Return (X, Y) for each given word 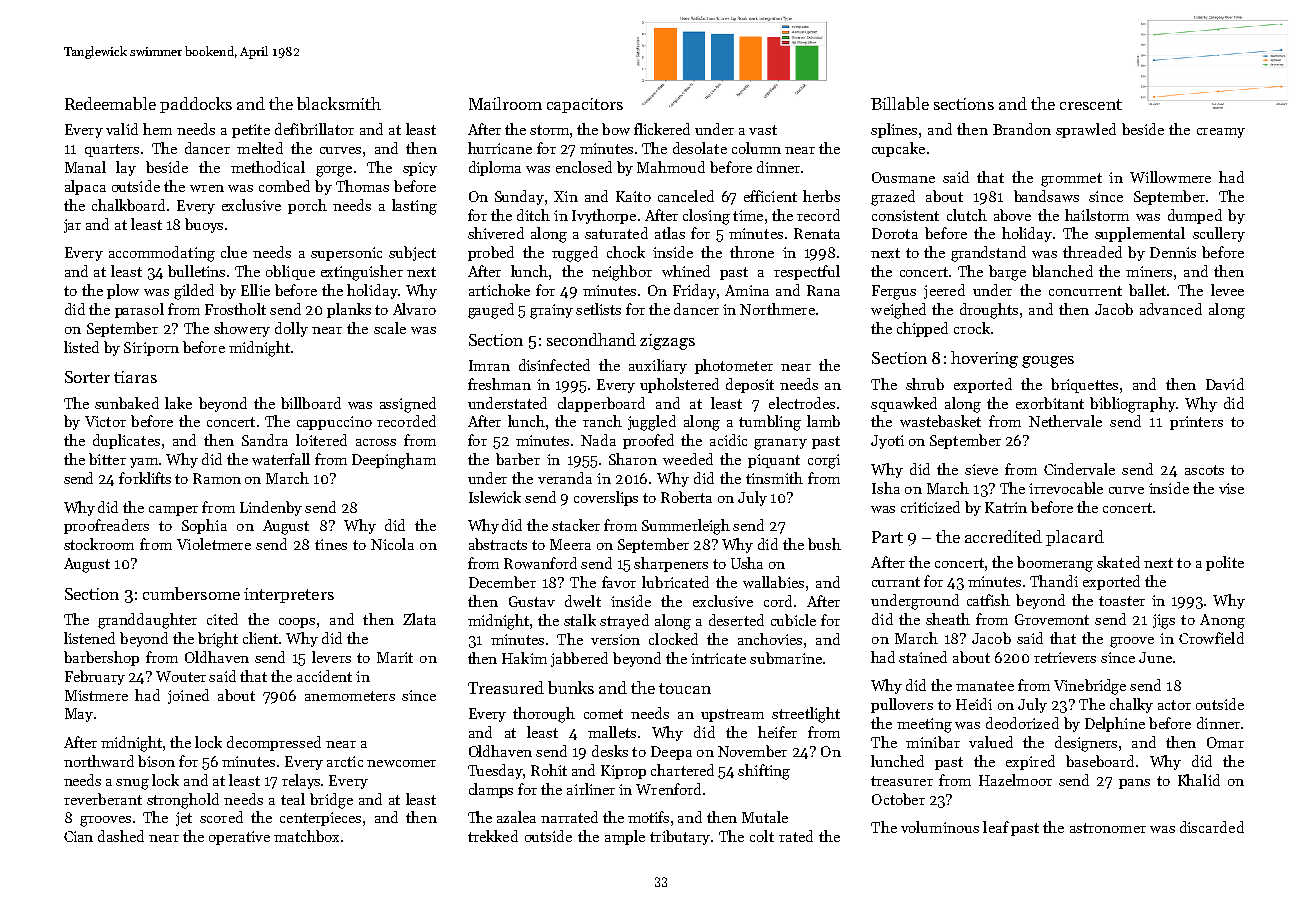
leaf (996, 827)
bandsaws (1046, 196)
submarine (786, 658)
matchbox (306, 836)
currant (896, 582)
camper (173, 511)
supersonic (346, 254)
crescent (1091, 104)
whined (686, 271)
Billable (900, 103)
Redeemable (110, 103)
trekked (493, 836)
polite (1225, 563)
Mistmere (96, 695)
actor (1174, 705)
